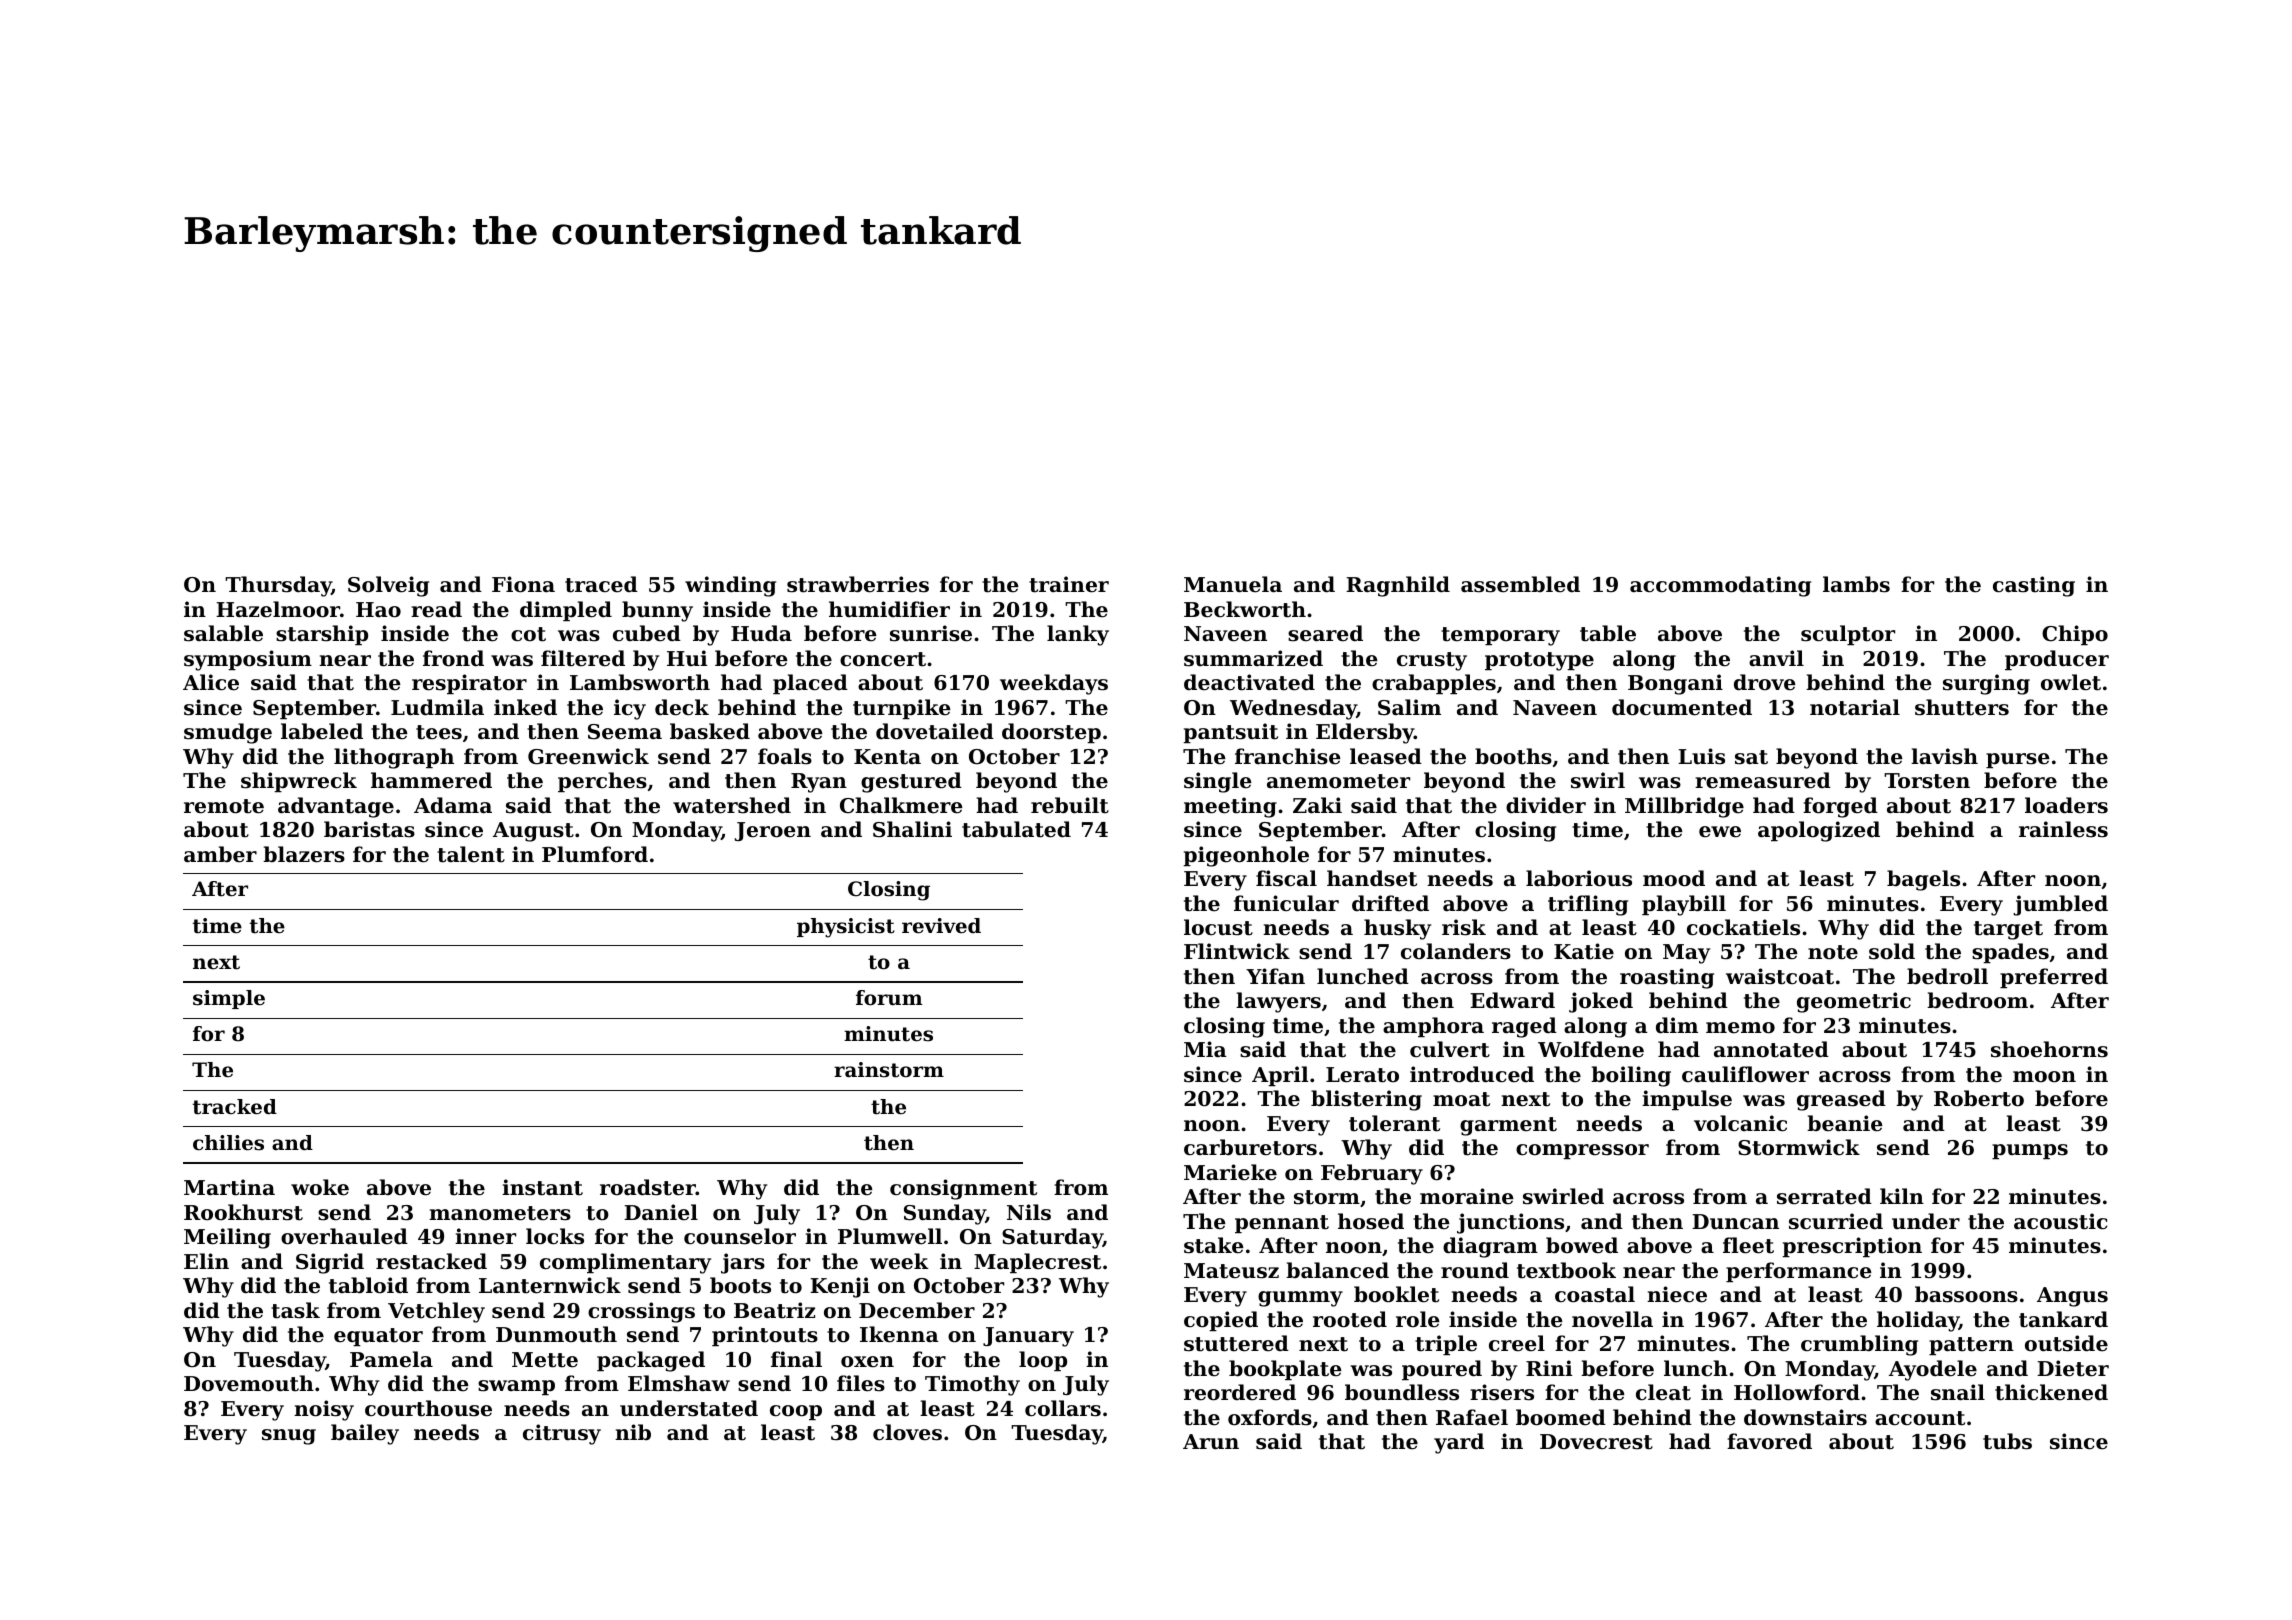 The height and width of the image is (1620, 2292). What do you see at coordinates (1051, 733) in the image?
I see `doorstep` at bounding box center [1051, 733].
